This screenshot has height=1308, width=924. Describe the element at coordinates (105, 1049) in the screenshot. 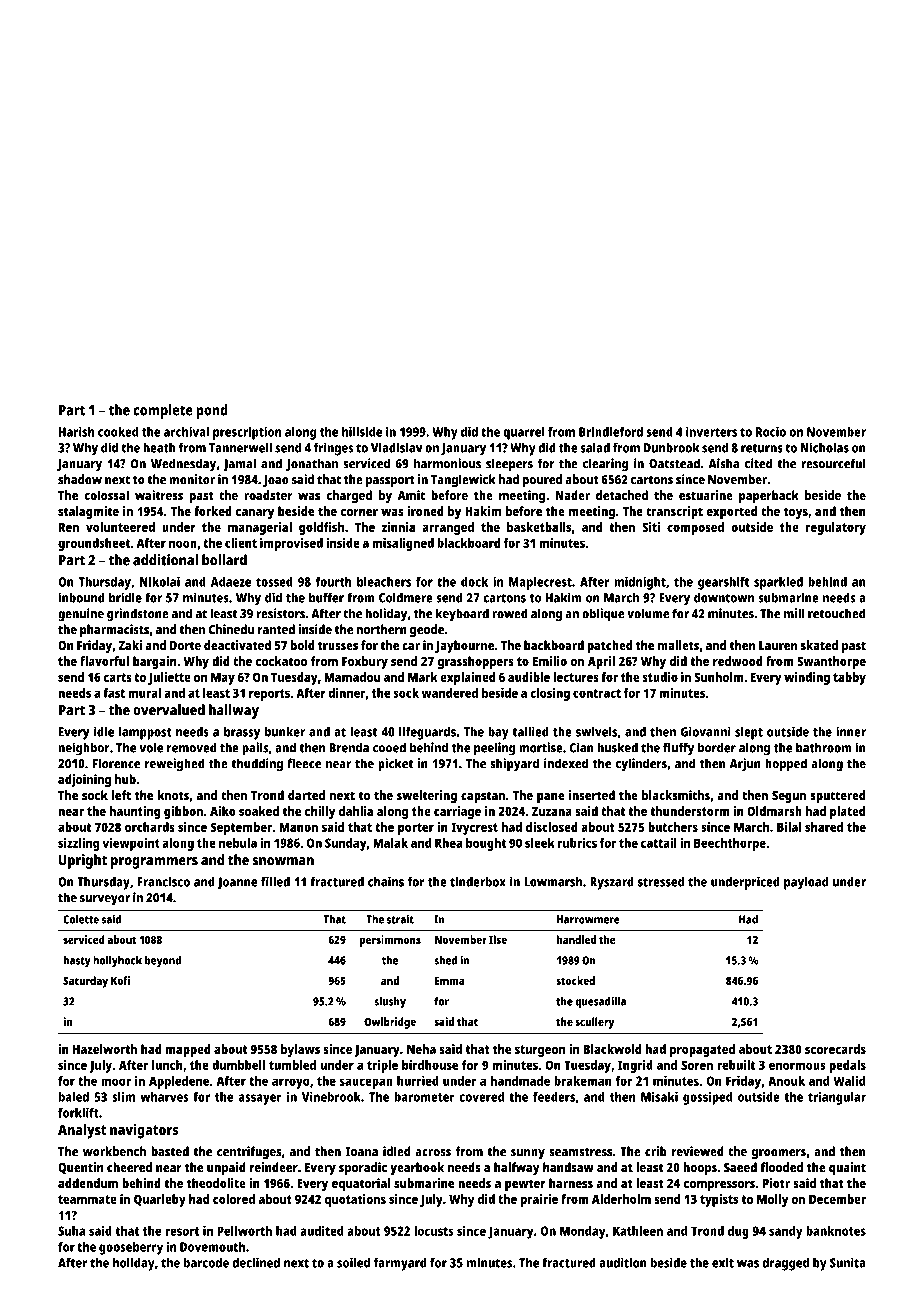

I see `Hazelworth` at that location.
